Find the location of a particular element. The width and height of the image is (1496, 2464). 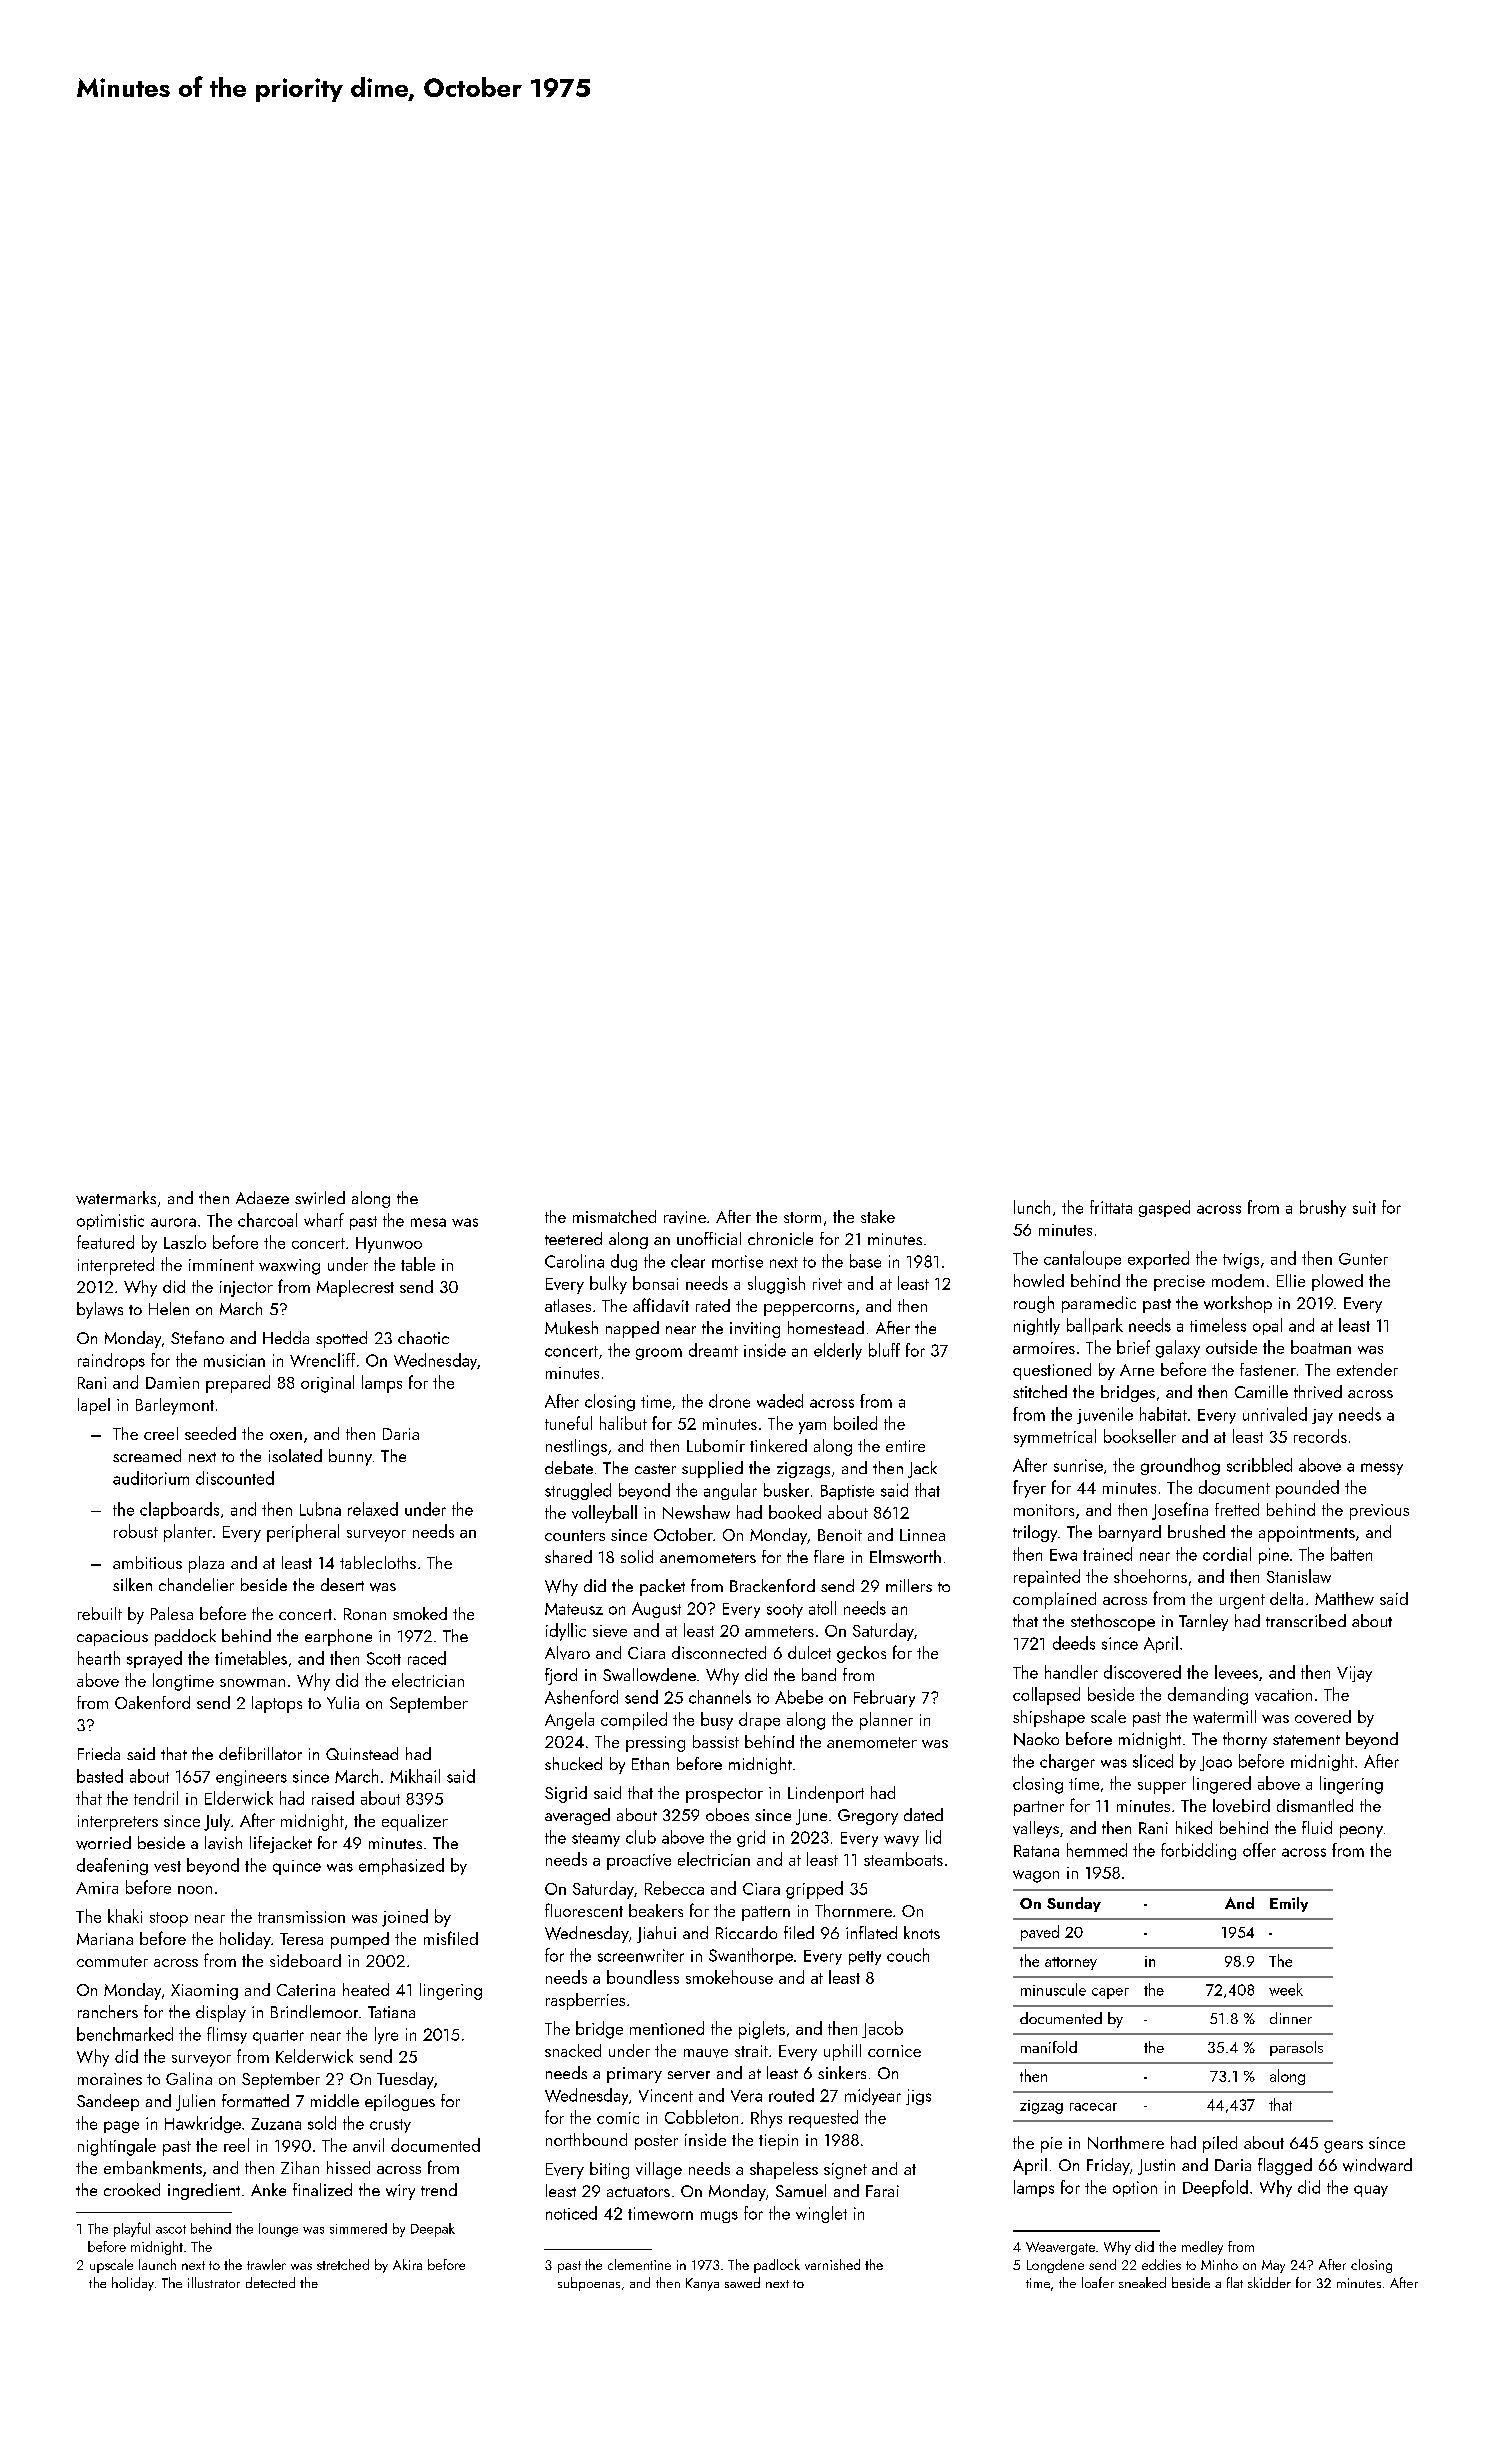

suit is located at coordinates (1364, 1207).
